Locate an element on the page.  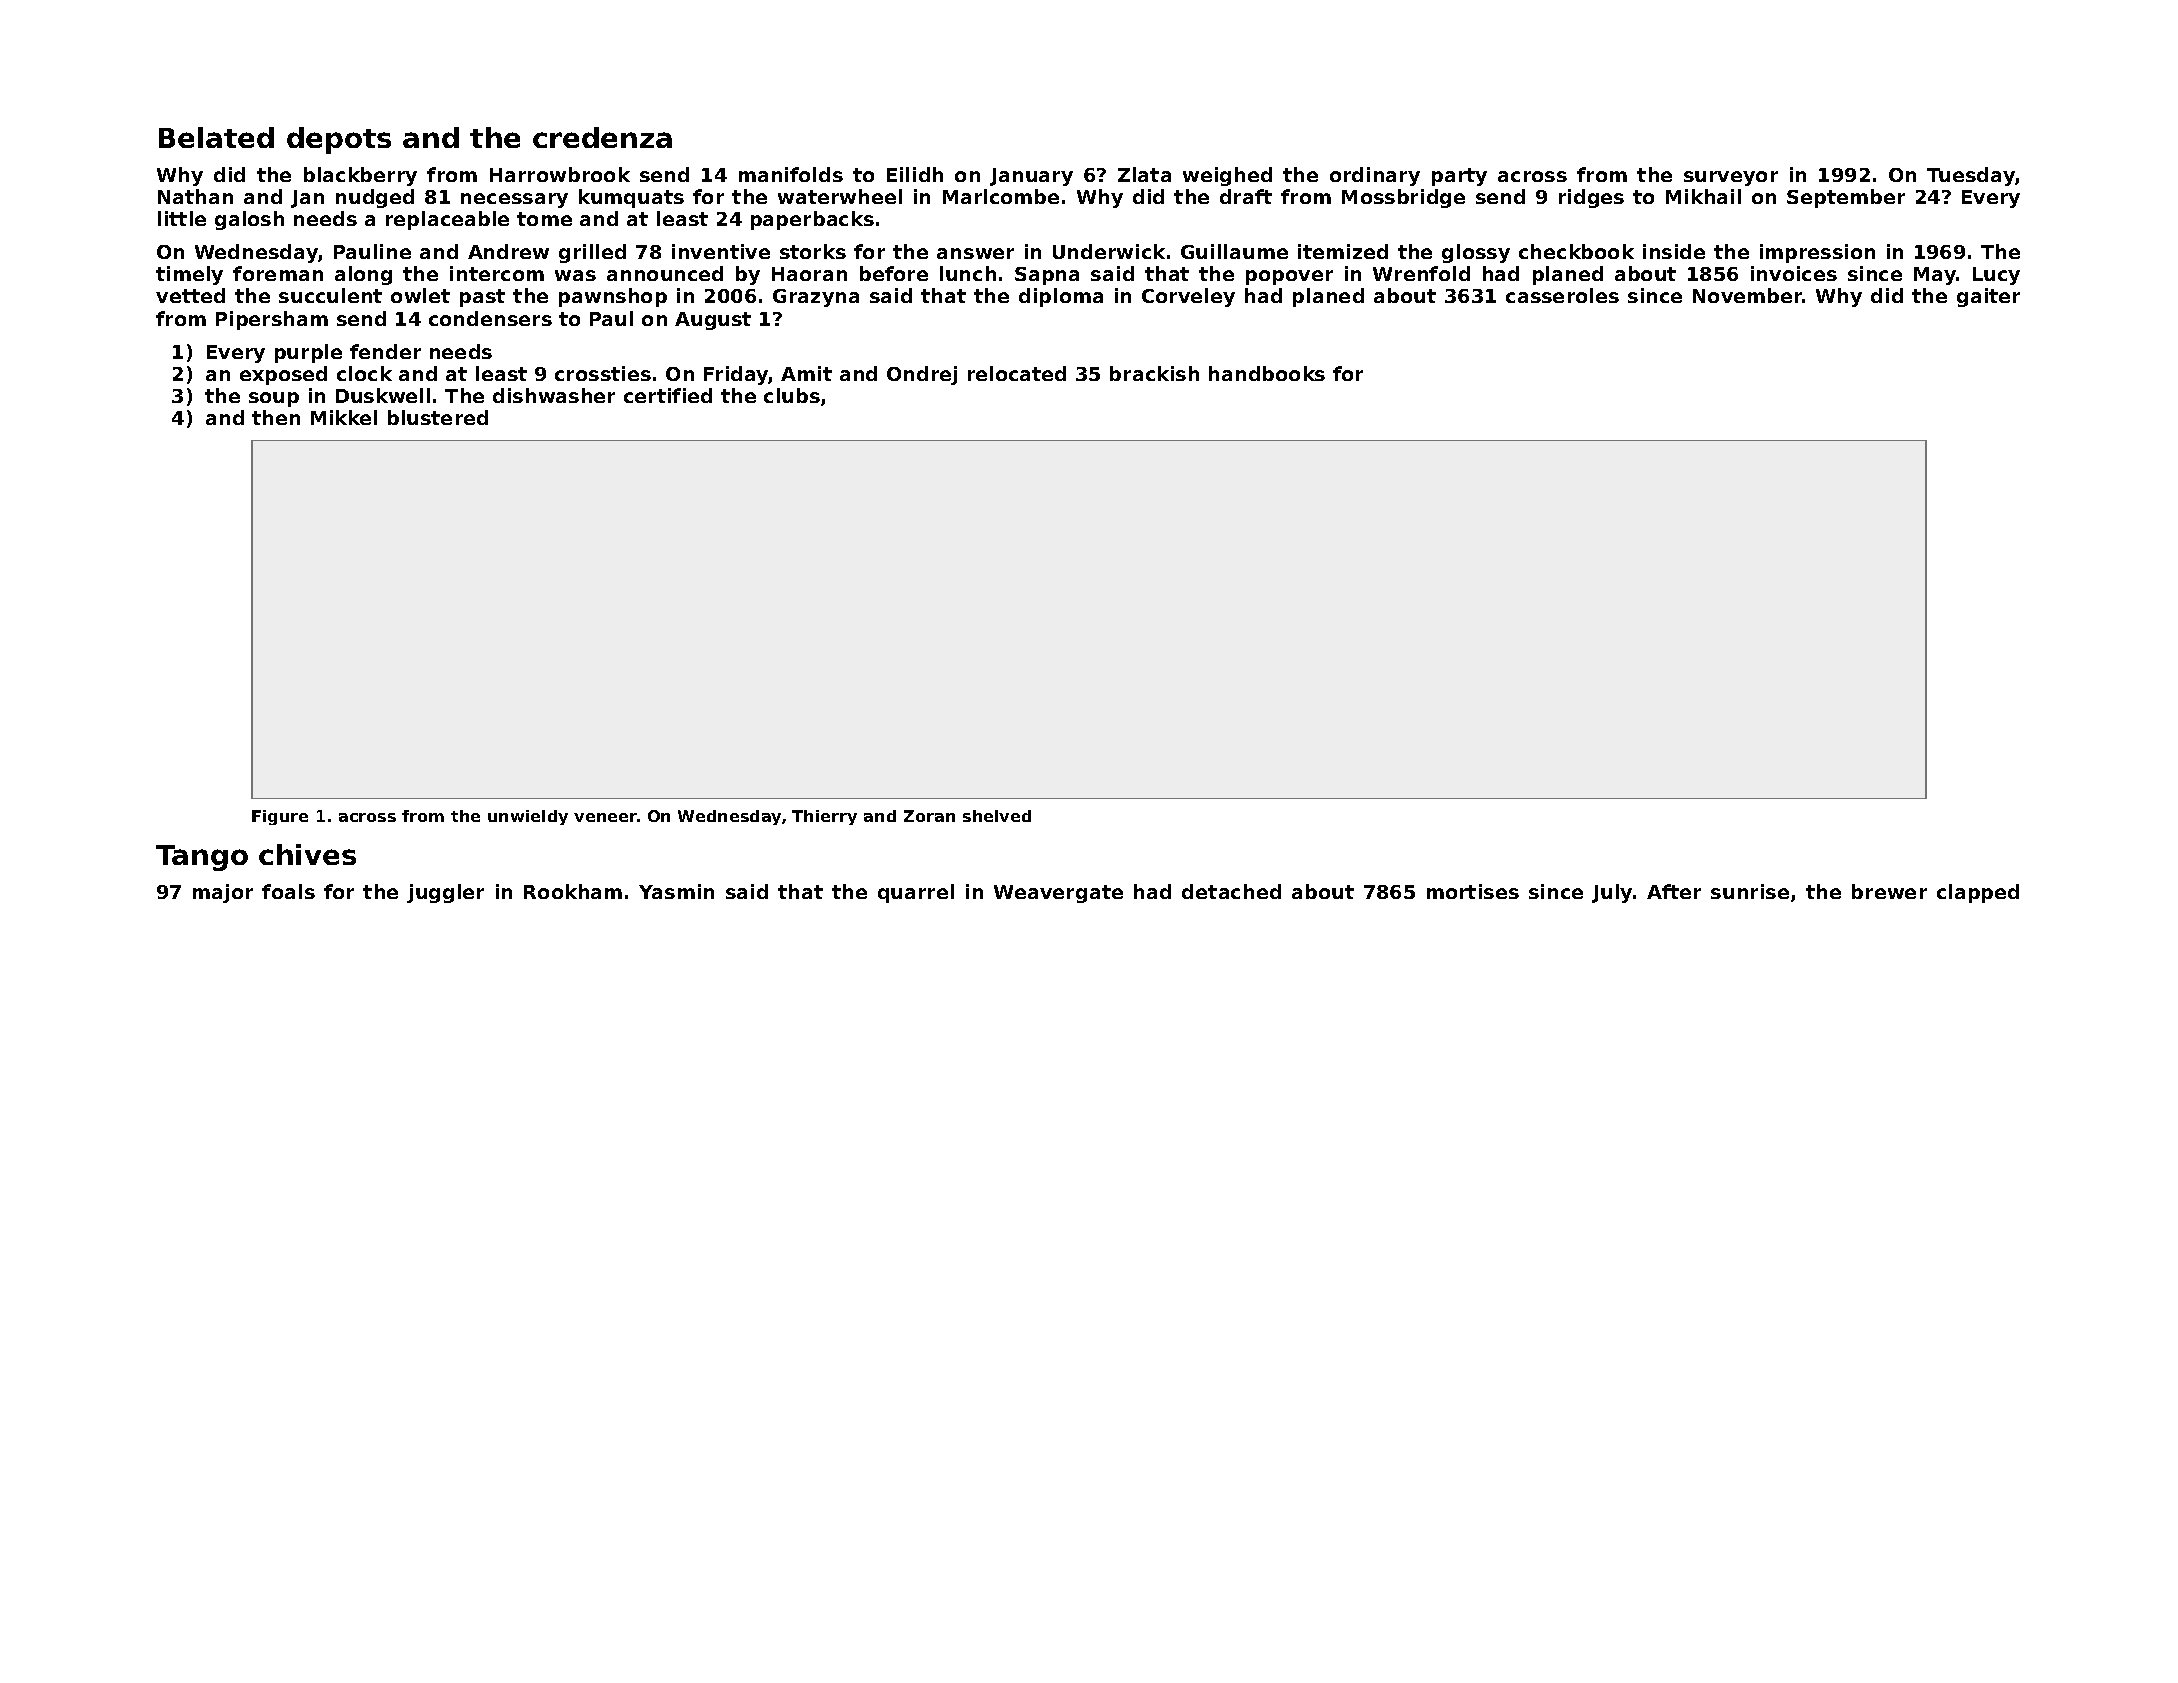
Harrowbrook is located at coordinates (560, 174).
